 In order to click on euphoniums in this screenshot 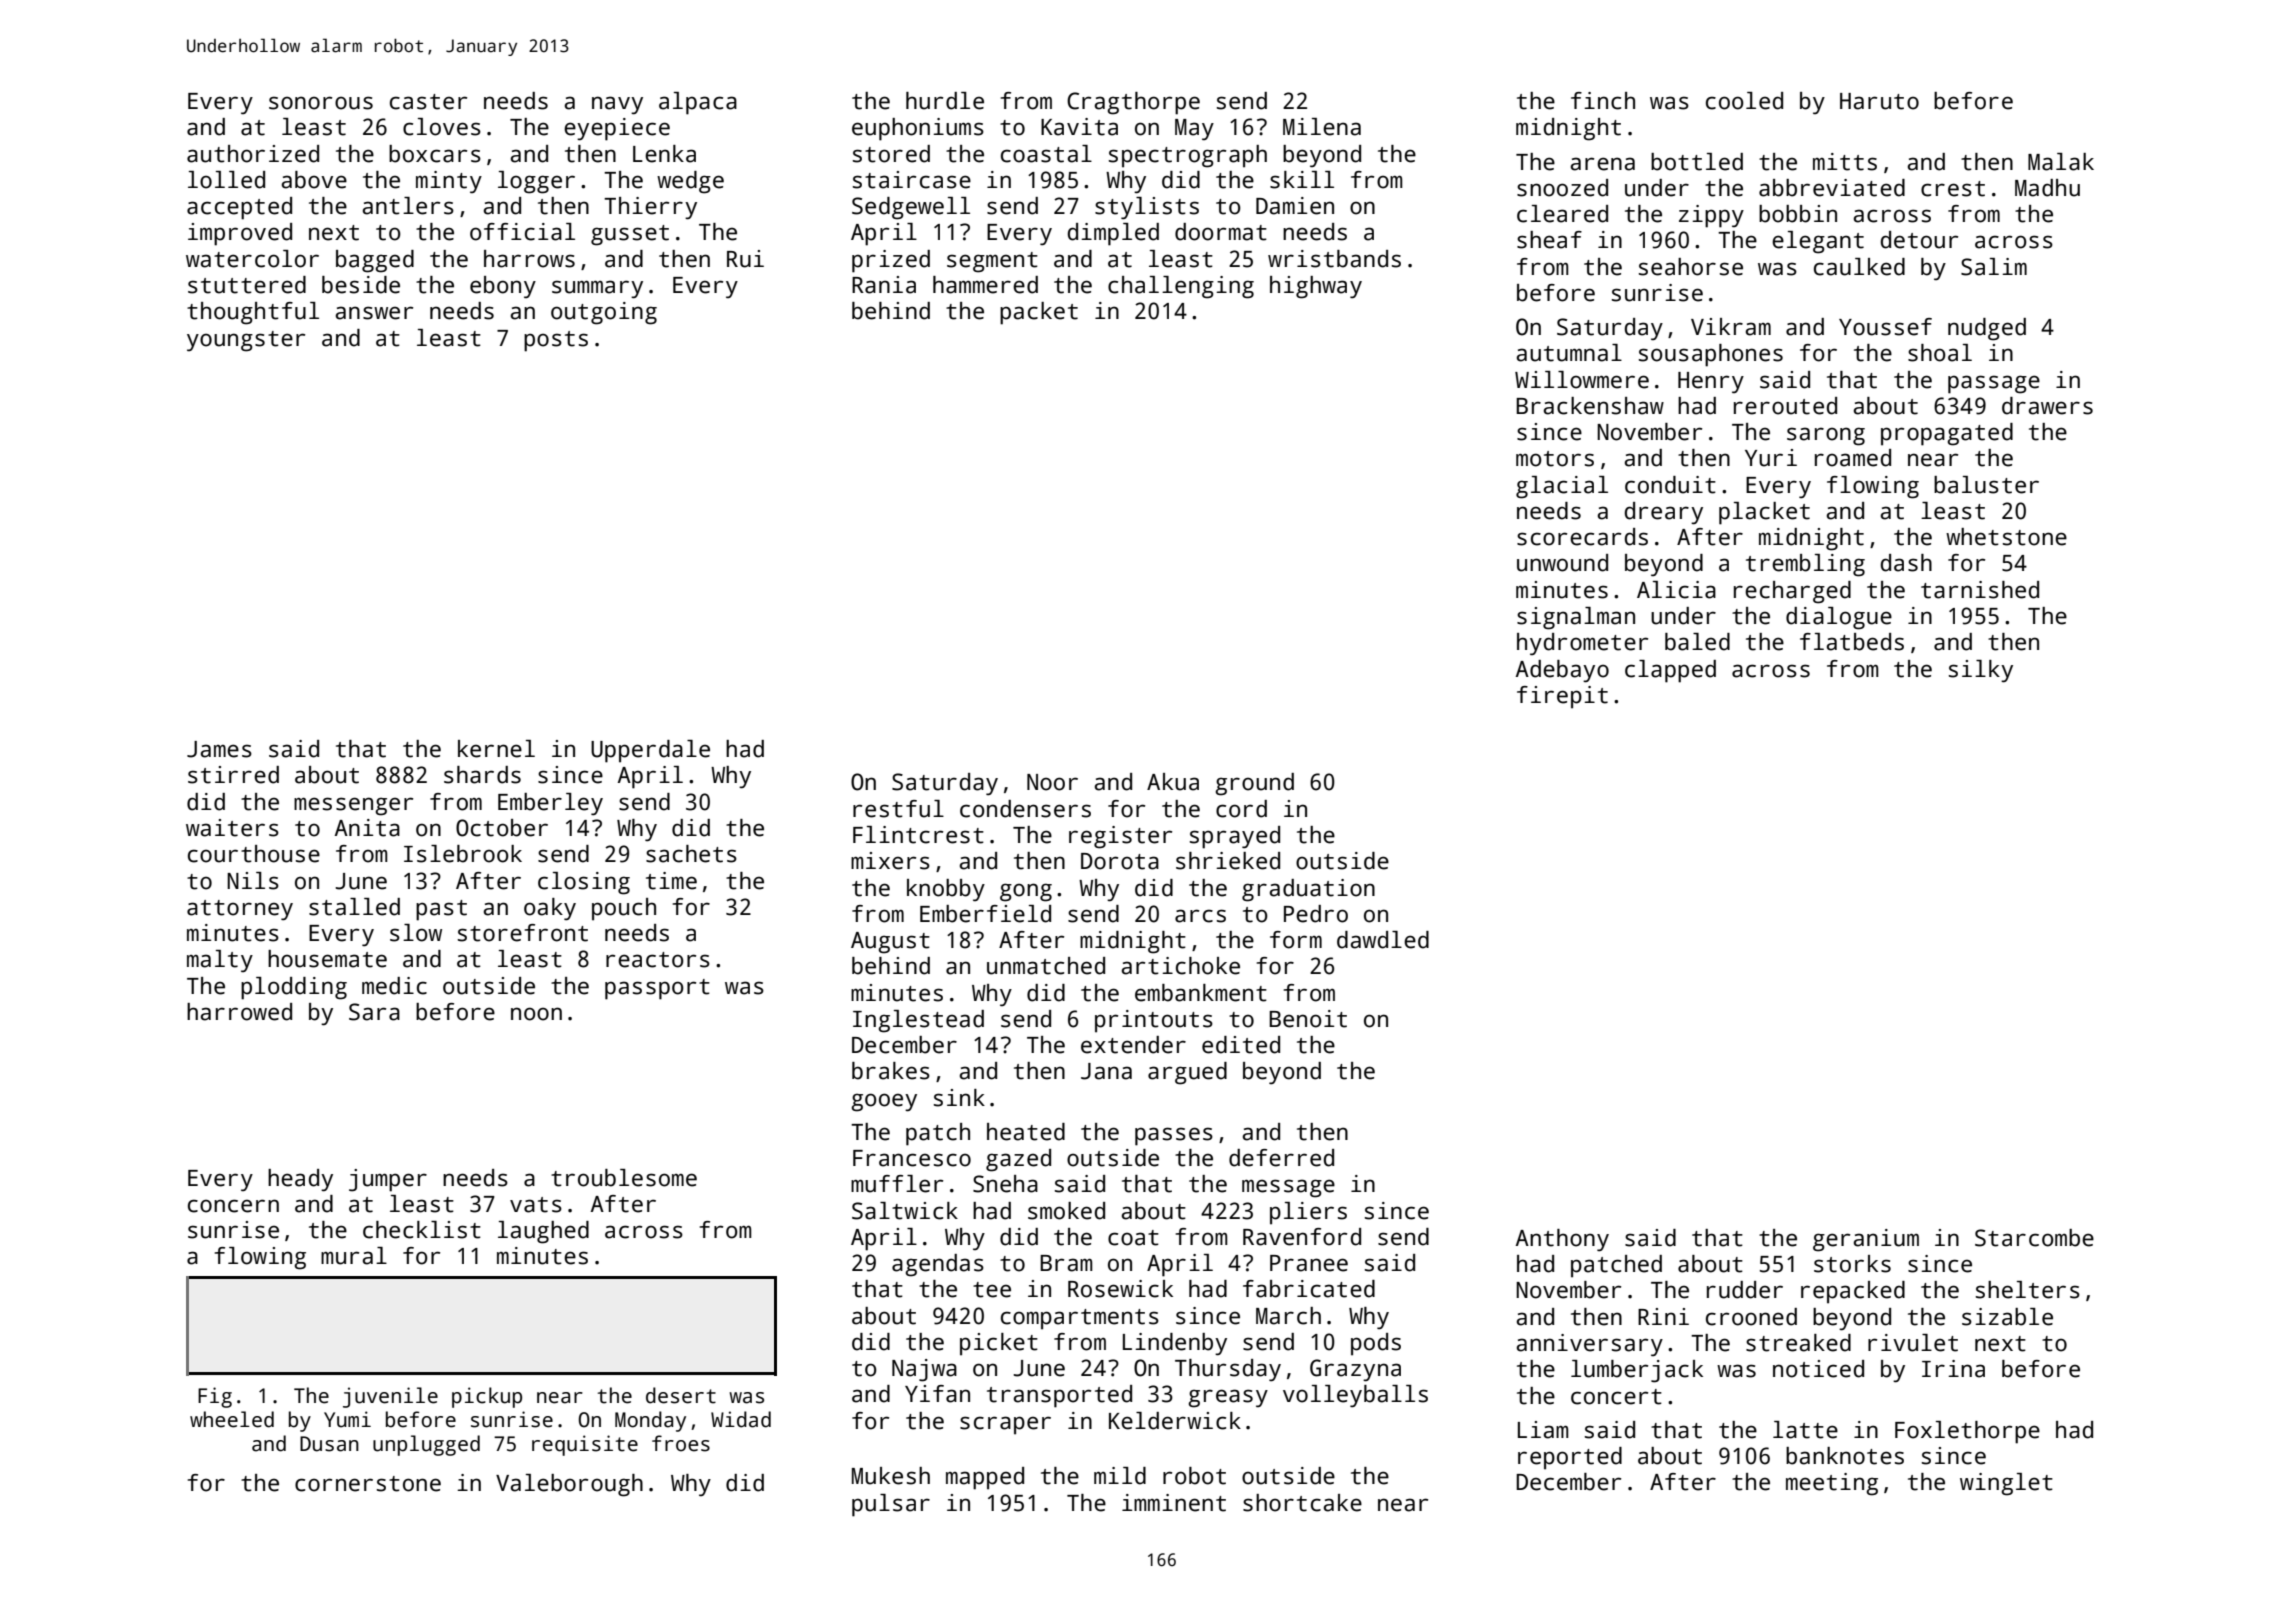, I will do `click(918, 129)`.
